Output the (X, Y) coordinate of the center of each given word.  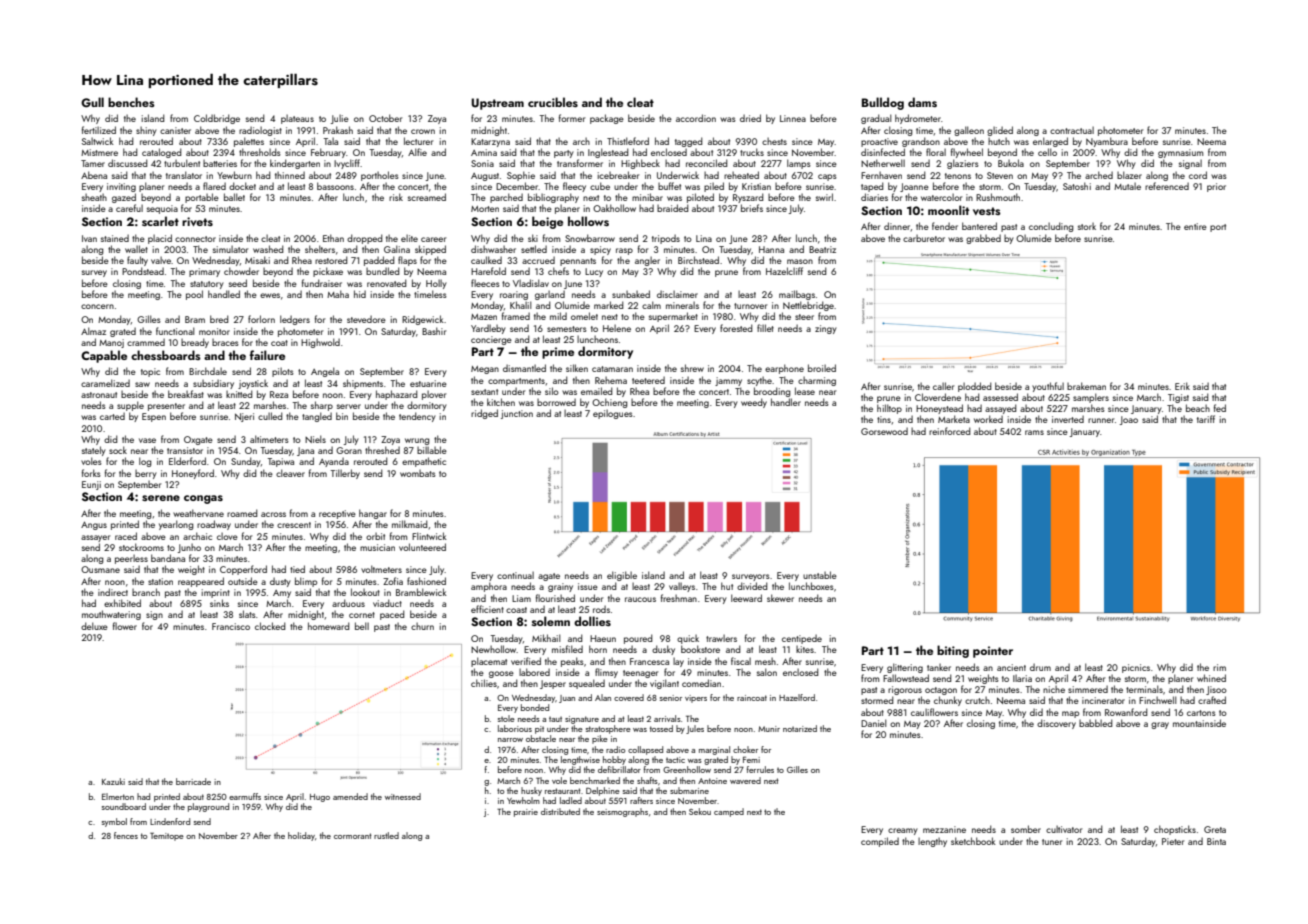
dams (922, 102)
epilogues (613, 414)
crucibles (553, 102)
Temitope (167, 836)
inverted (1068, 419)
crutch (977, 700)
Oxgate (198, 440)
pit (539, 730)
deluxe (94, 626)
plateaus (297, 119)
